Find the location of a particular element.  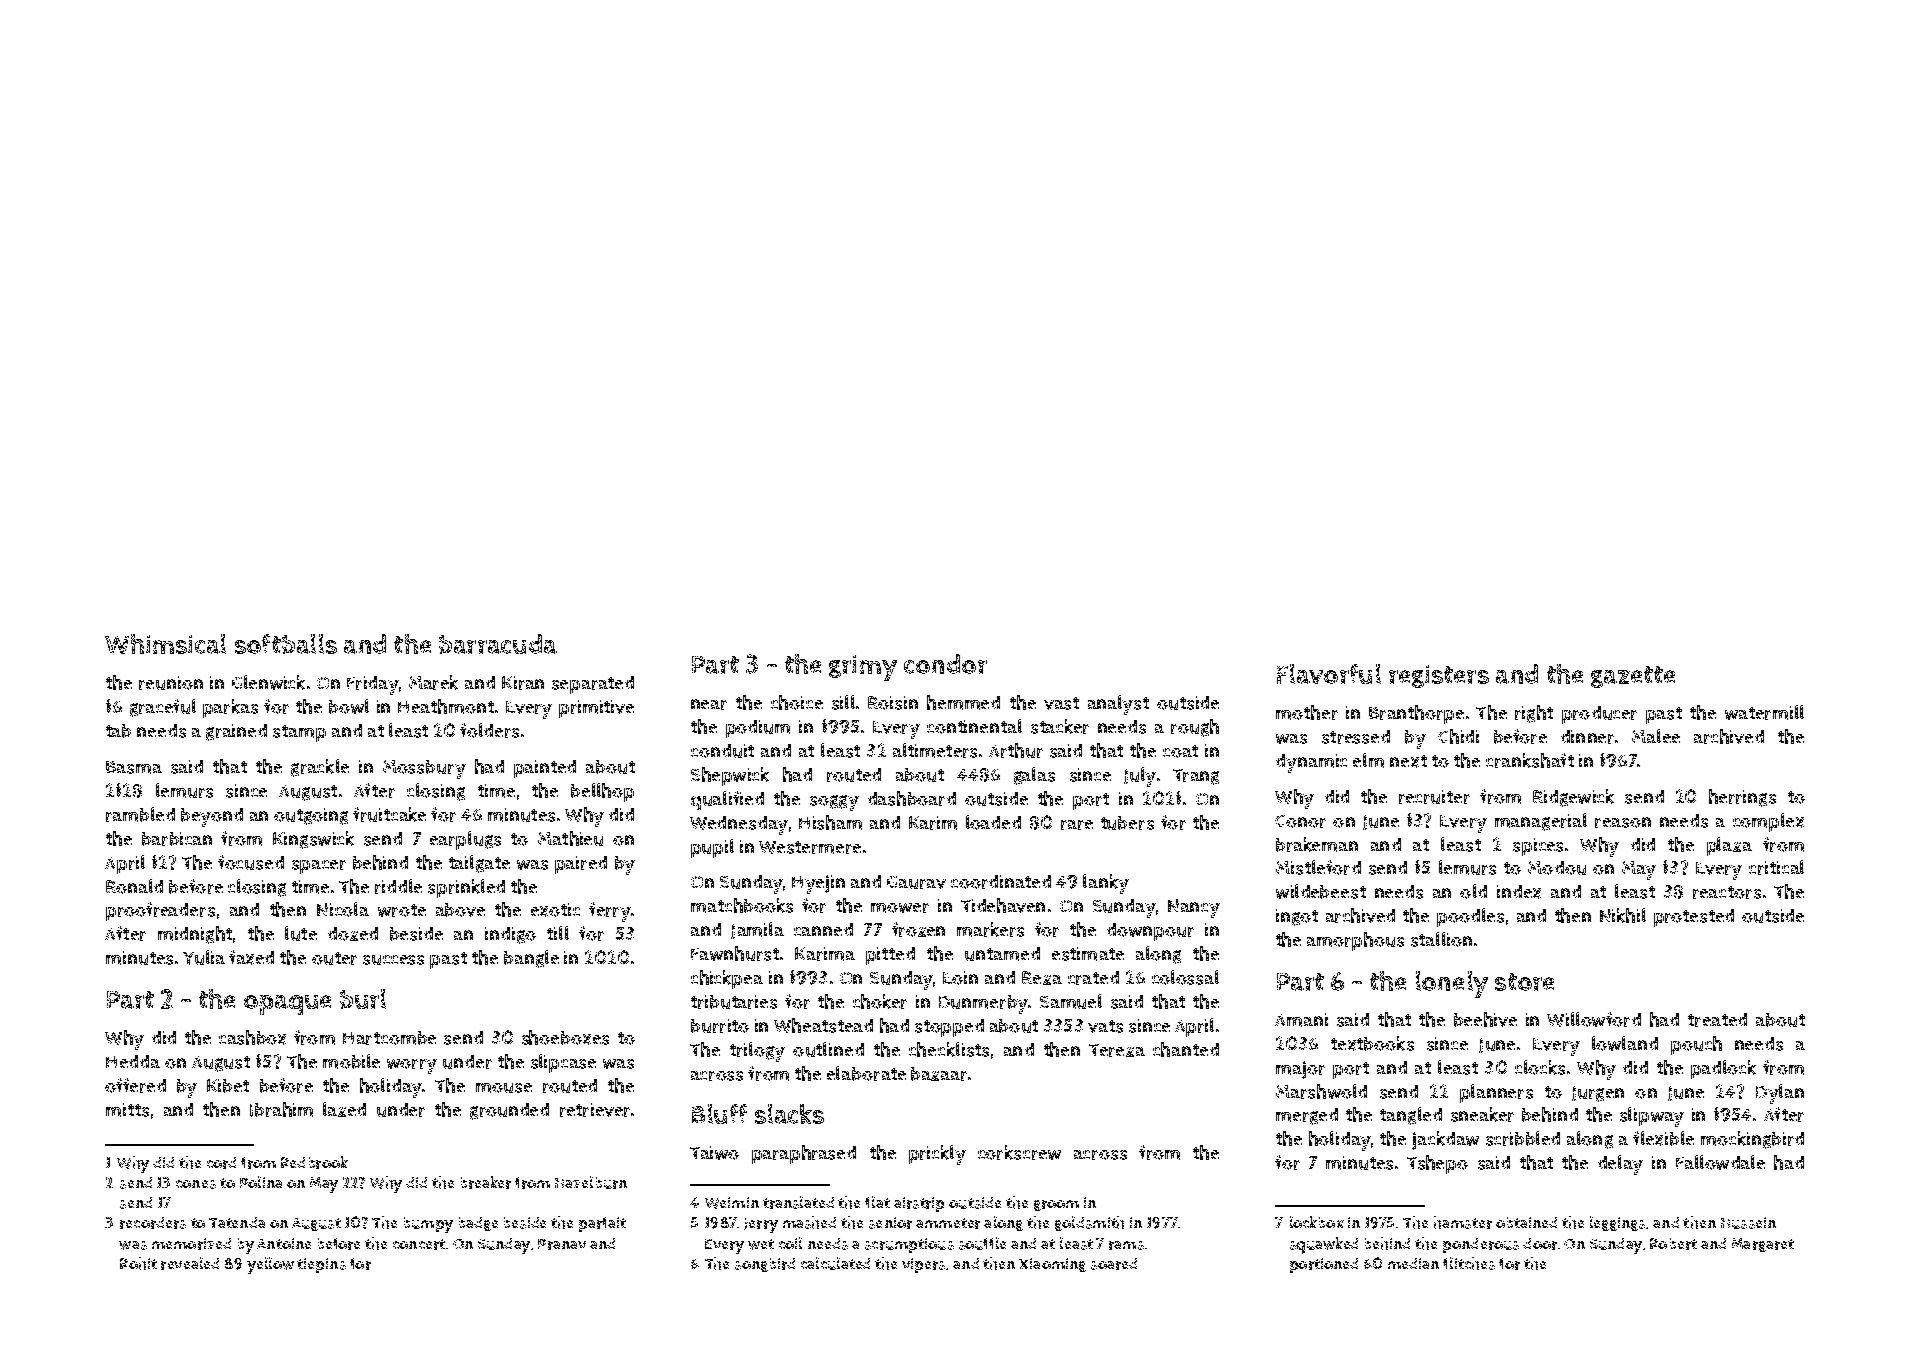

barracuda is located at coordinates (498, 644).
